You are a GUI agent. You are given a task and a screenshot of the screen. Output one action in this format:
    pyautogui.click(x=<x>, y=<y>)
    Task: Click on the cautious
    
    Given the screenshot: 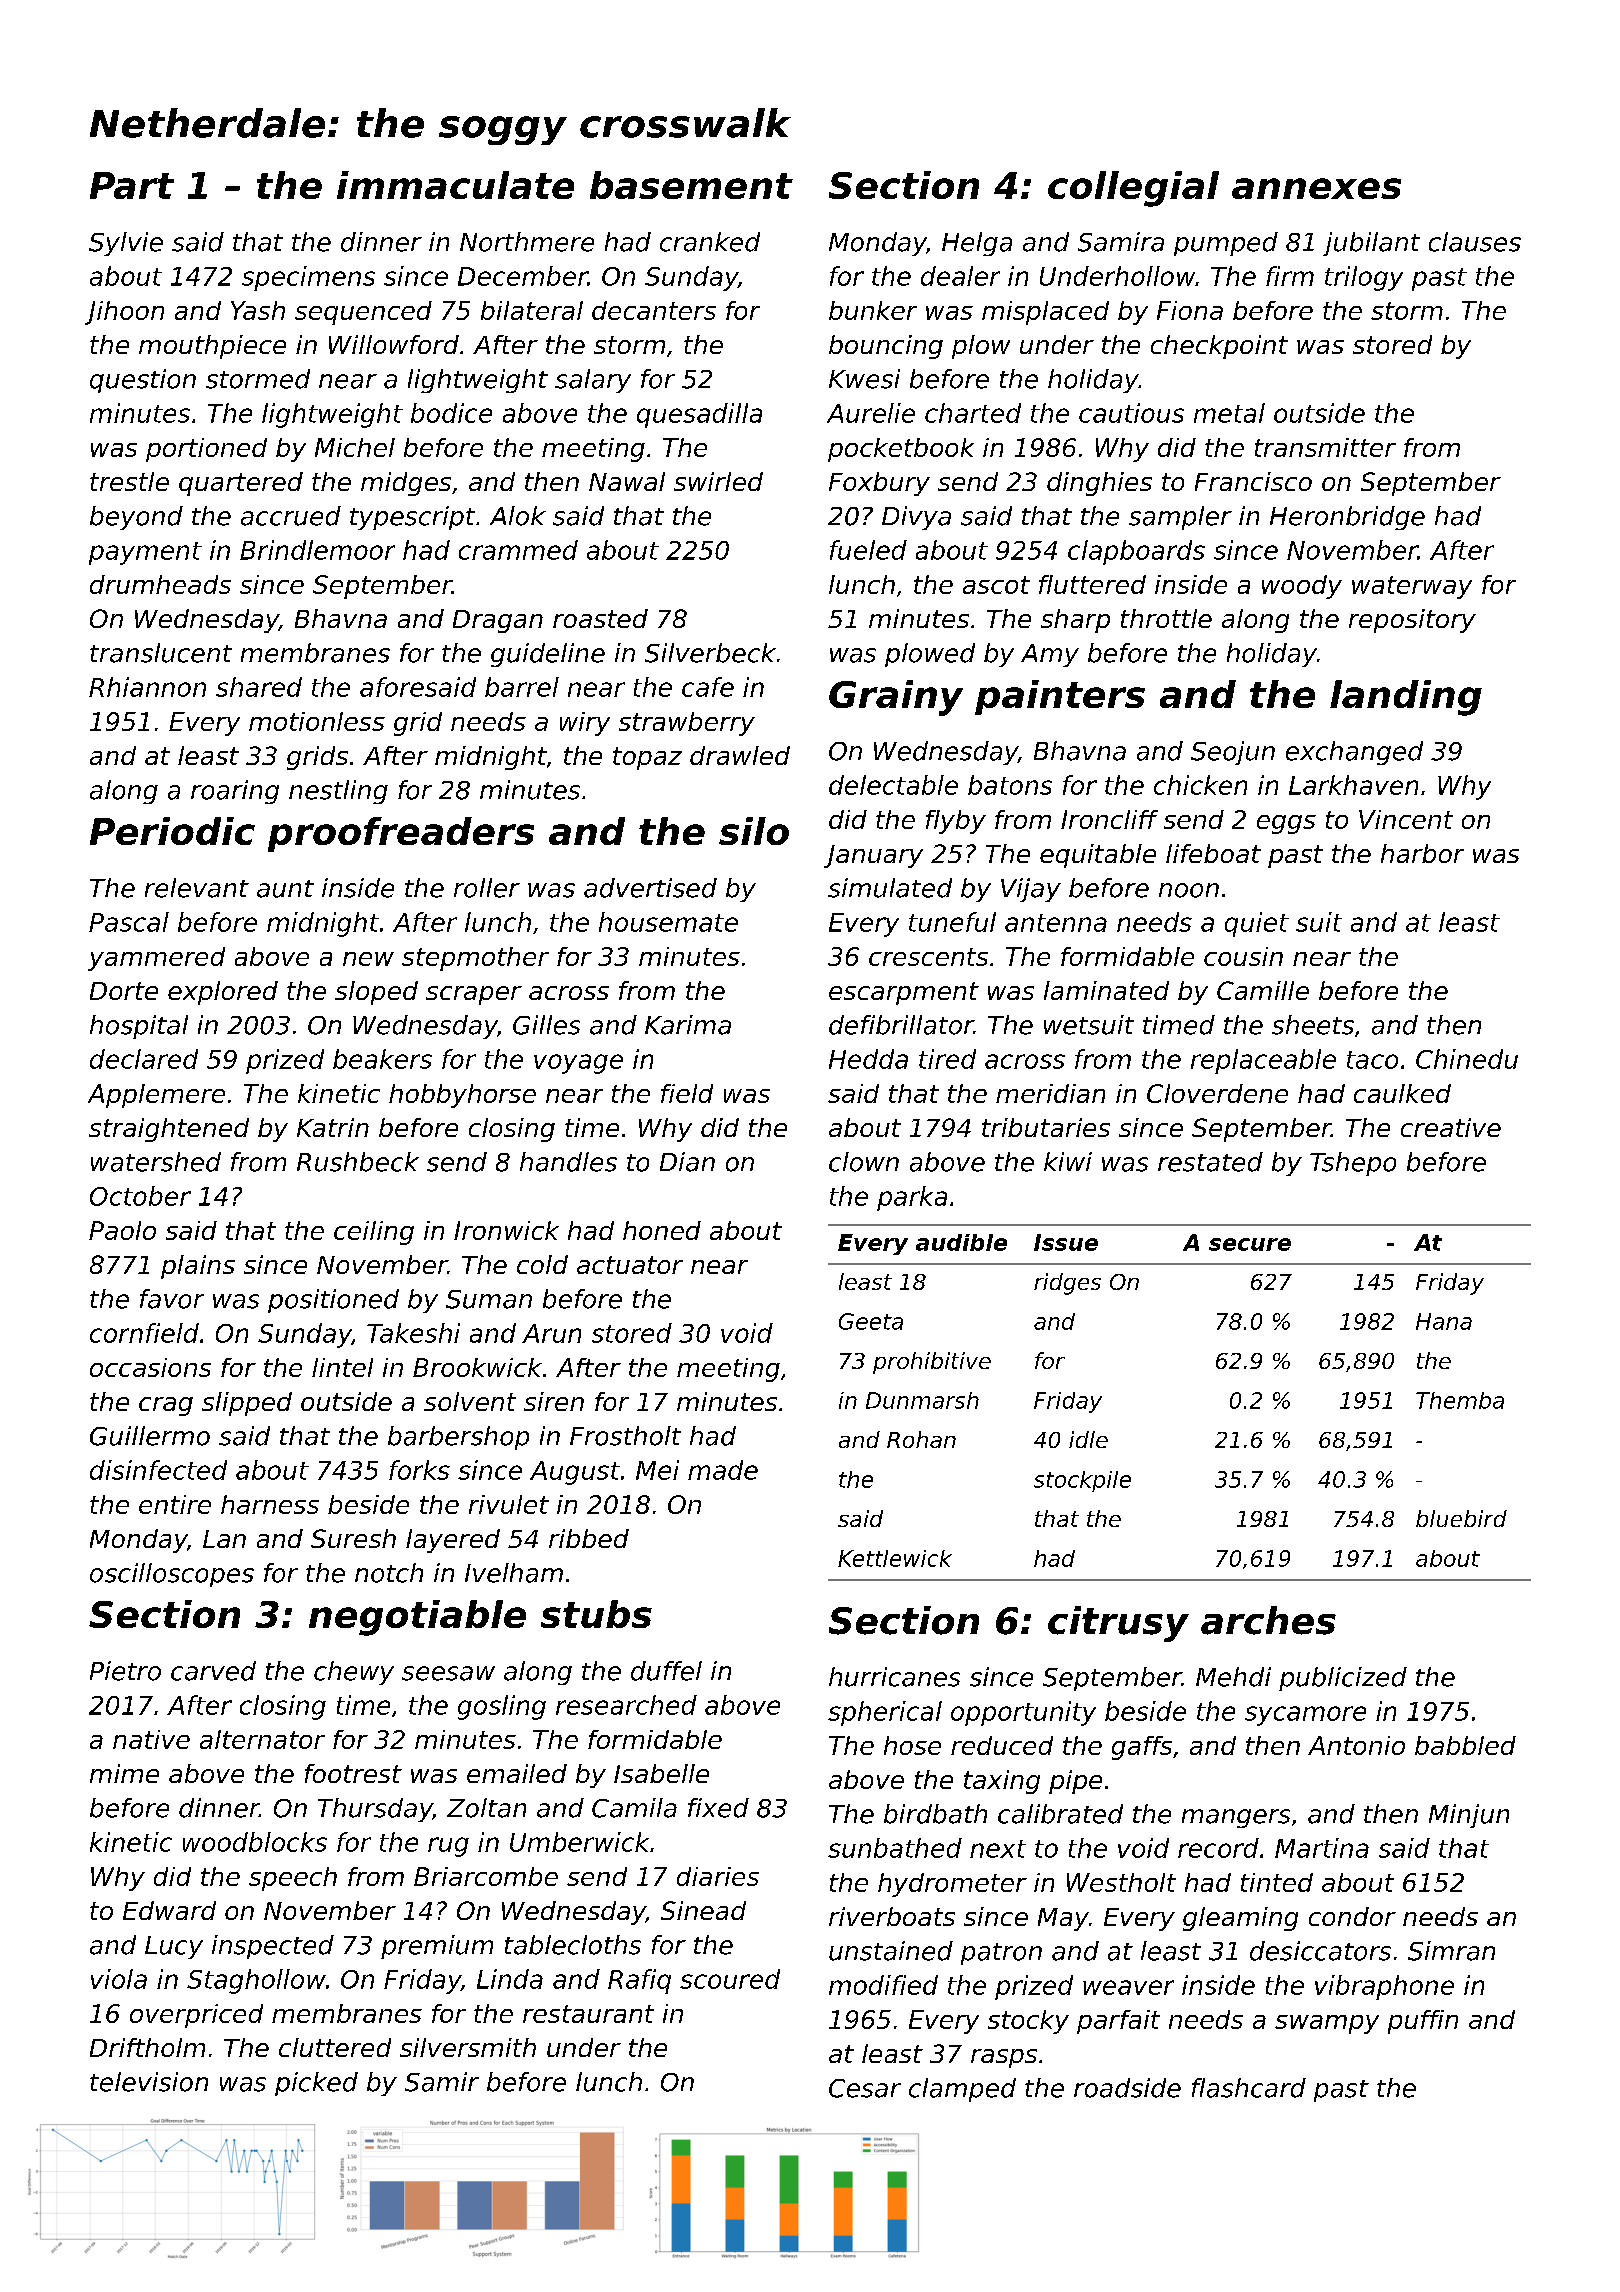 What is the action you would take?
    pyautogui.click(x=1131, y=413)
